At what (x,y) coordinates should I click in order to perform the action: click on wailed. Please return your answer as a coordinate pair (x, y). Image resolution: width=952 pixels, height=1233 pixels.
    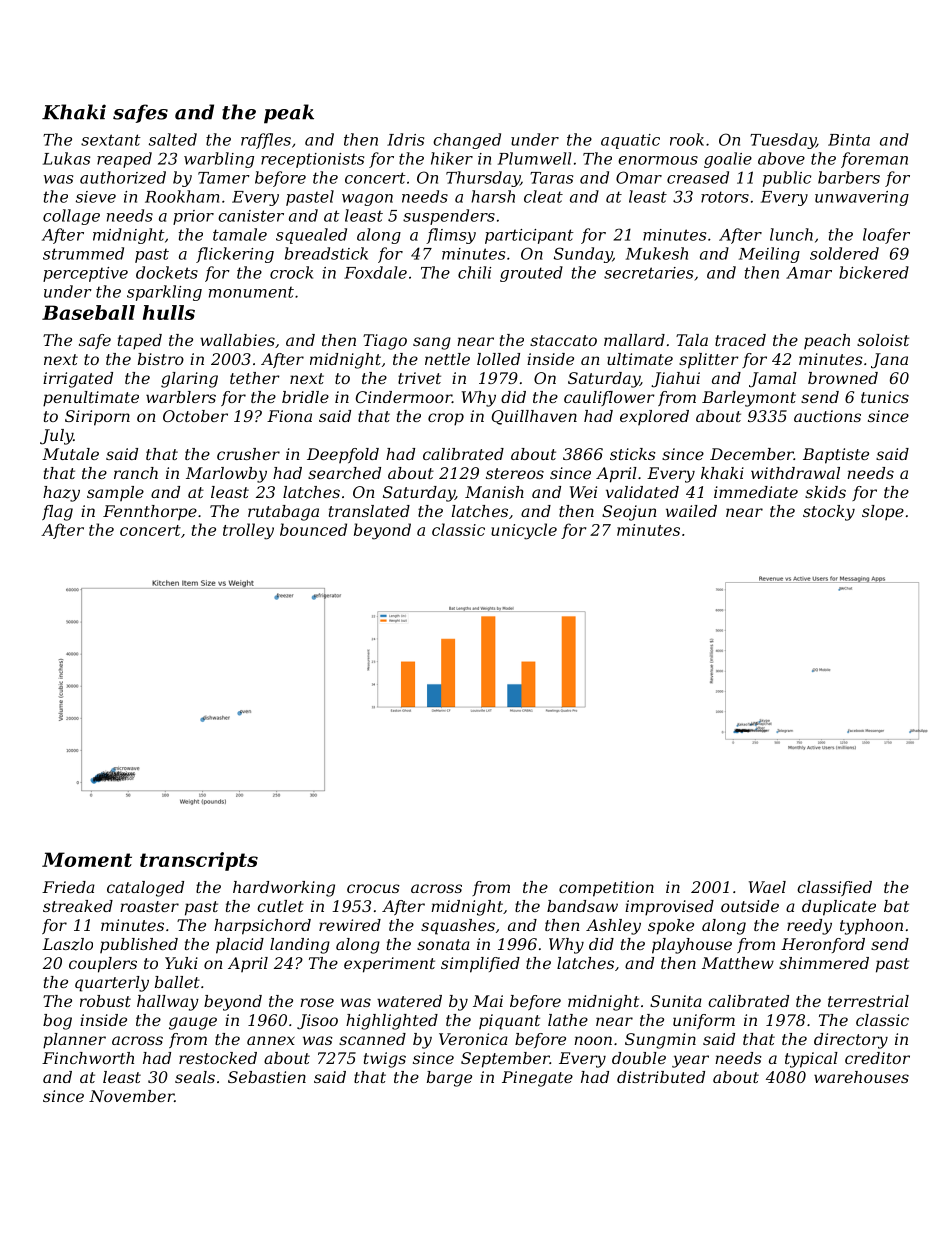
    Looking at the image, I should click on (691, 511).
